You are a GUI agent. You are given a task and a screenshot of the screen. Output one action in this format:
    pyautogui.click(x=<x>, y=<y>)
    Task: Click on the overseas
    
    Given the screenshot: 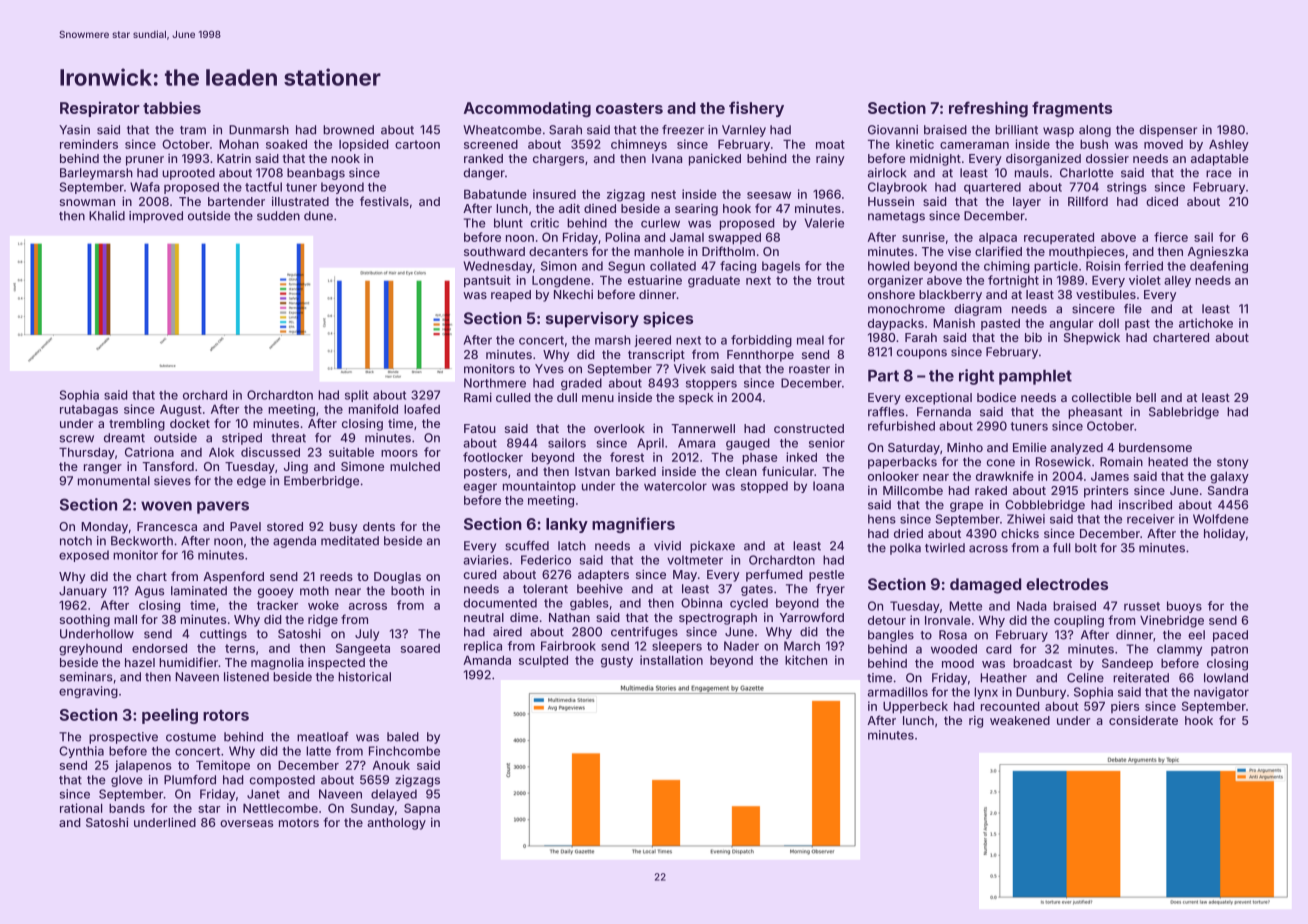 What is the action you would take?
    pyautogui.click(x=246, y=823)
